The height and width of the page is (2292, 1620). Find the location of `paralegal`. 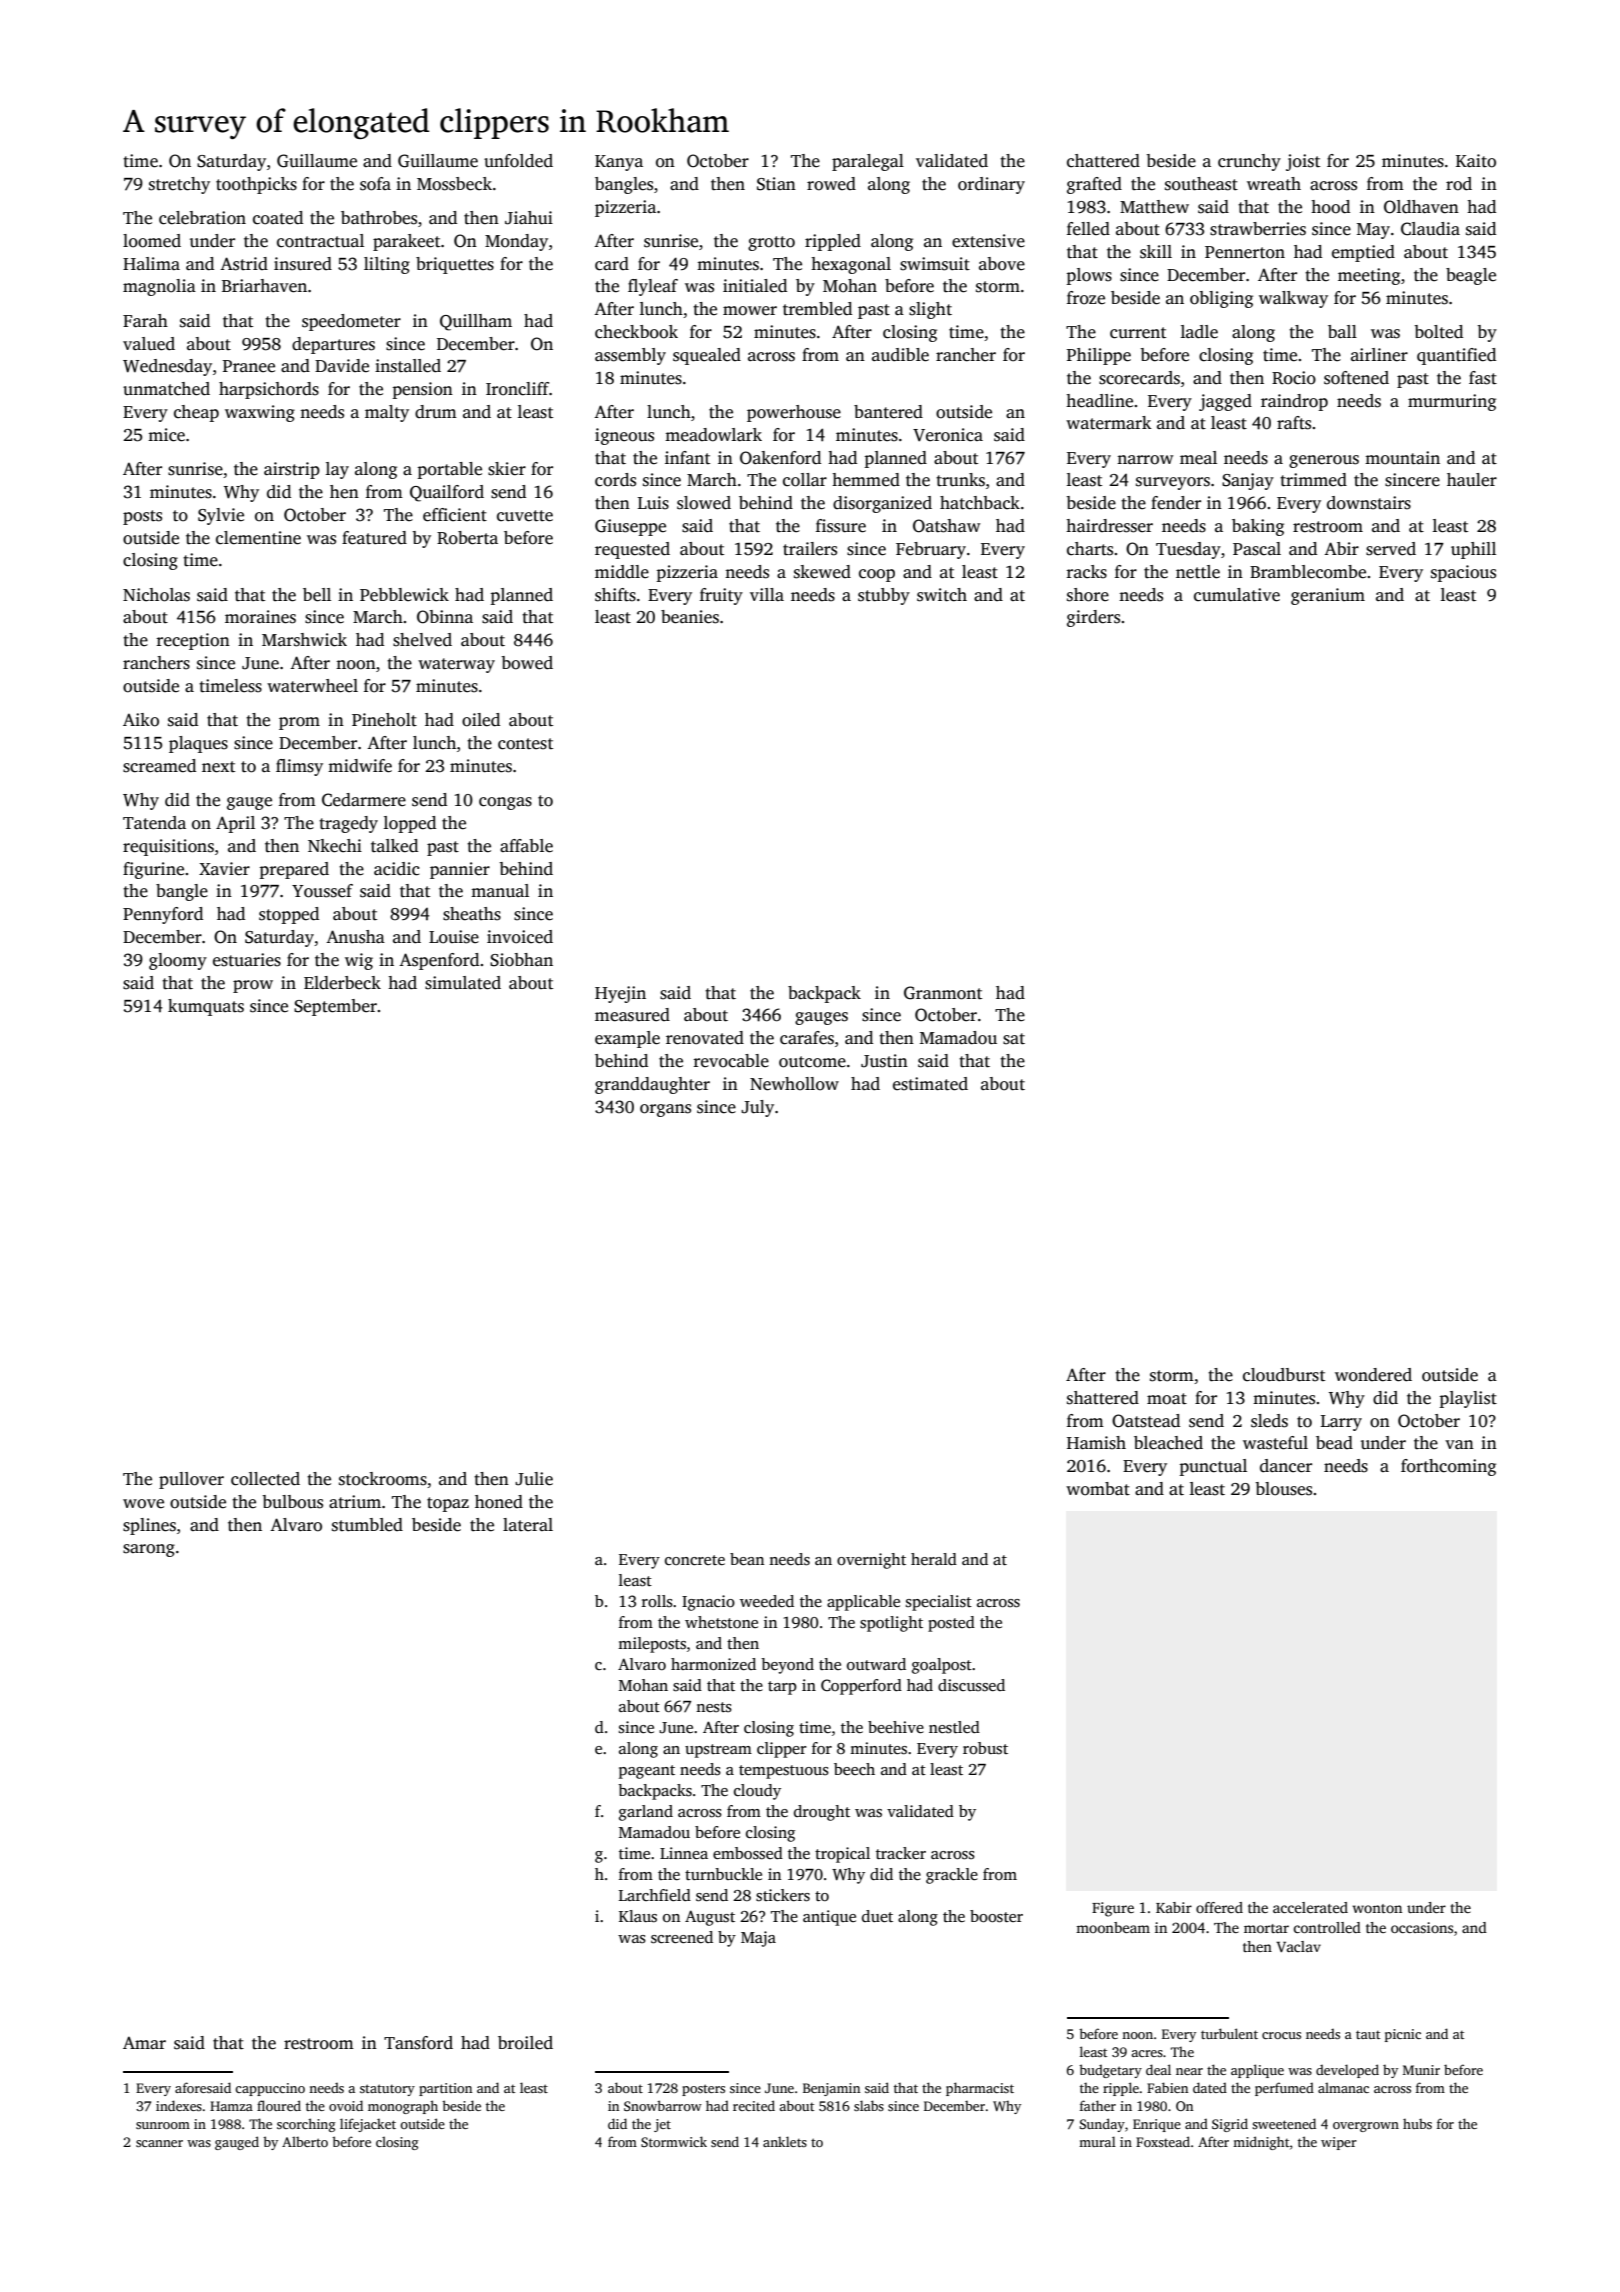

paralegal is located at coordinates (868, 162).
